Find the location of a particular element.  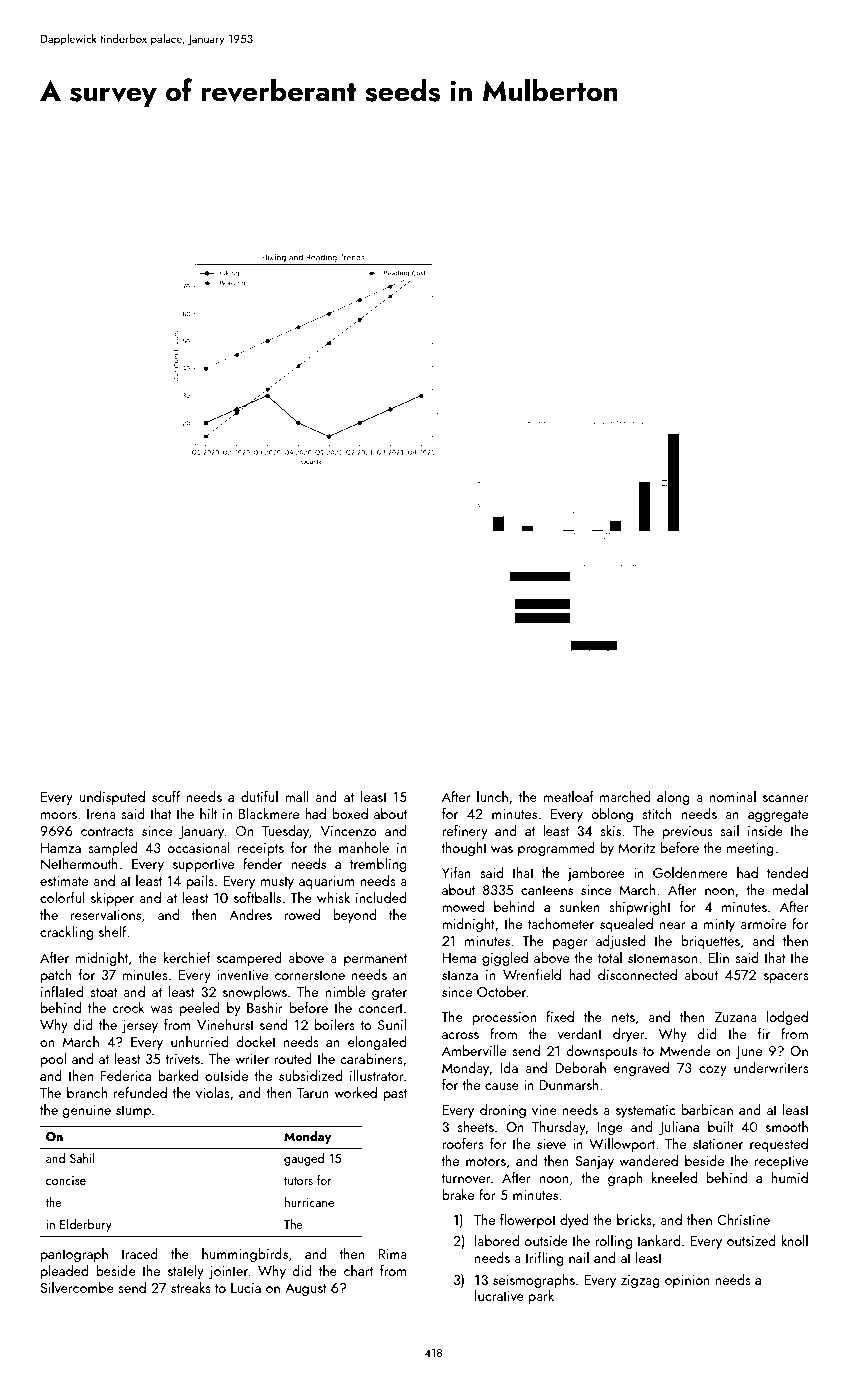

sheets is located at coordinates (475, 1126).
